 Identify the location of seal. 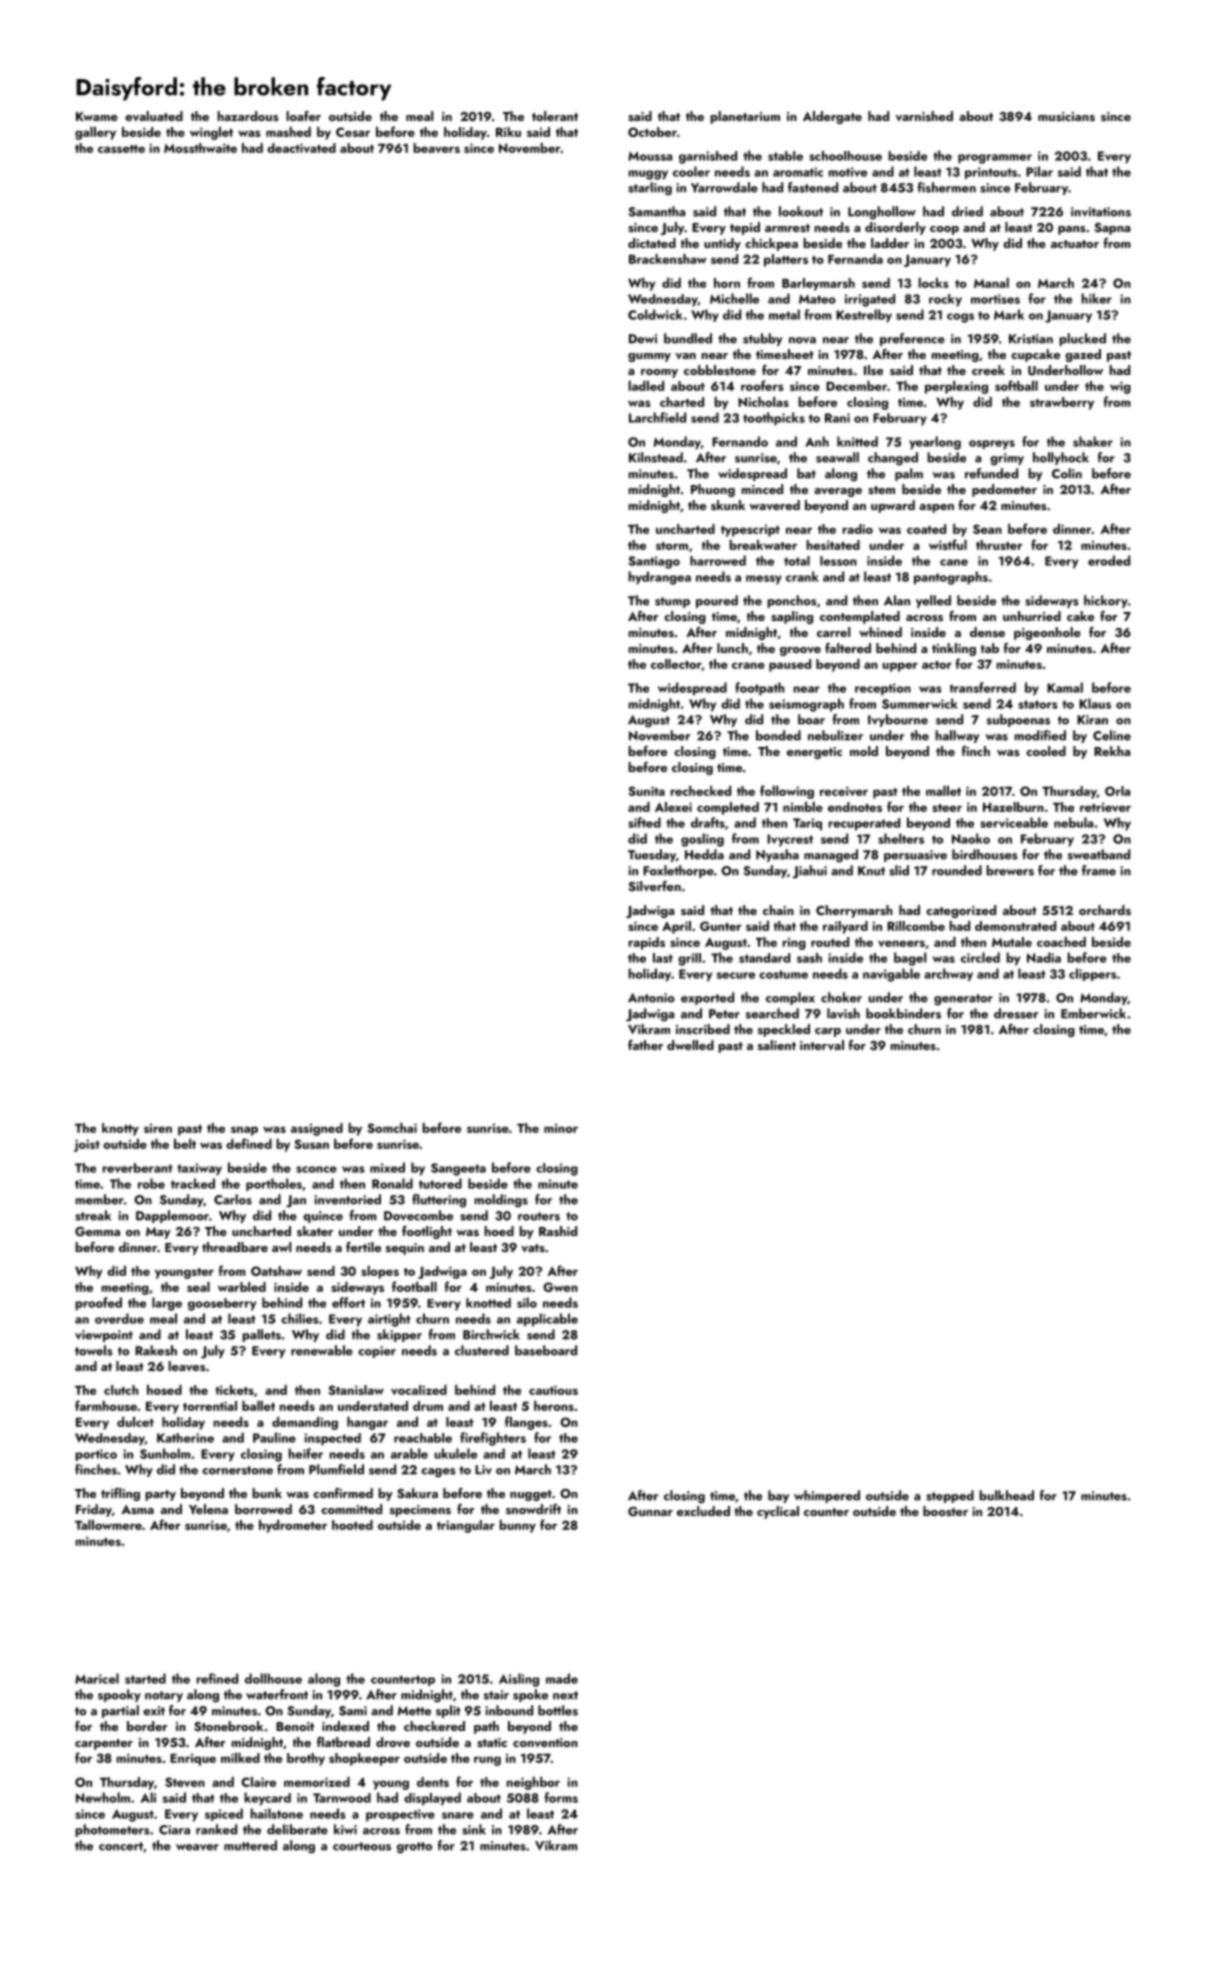
(198, 1286).
